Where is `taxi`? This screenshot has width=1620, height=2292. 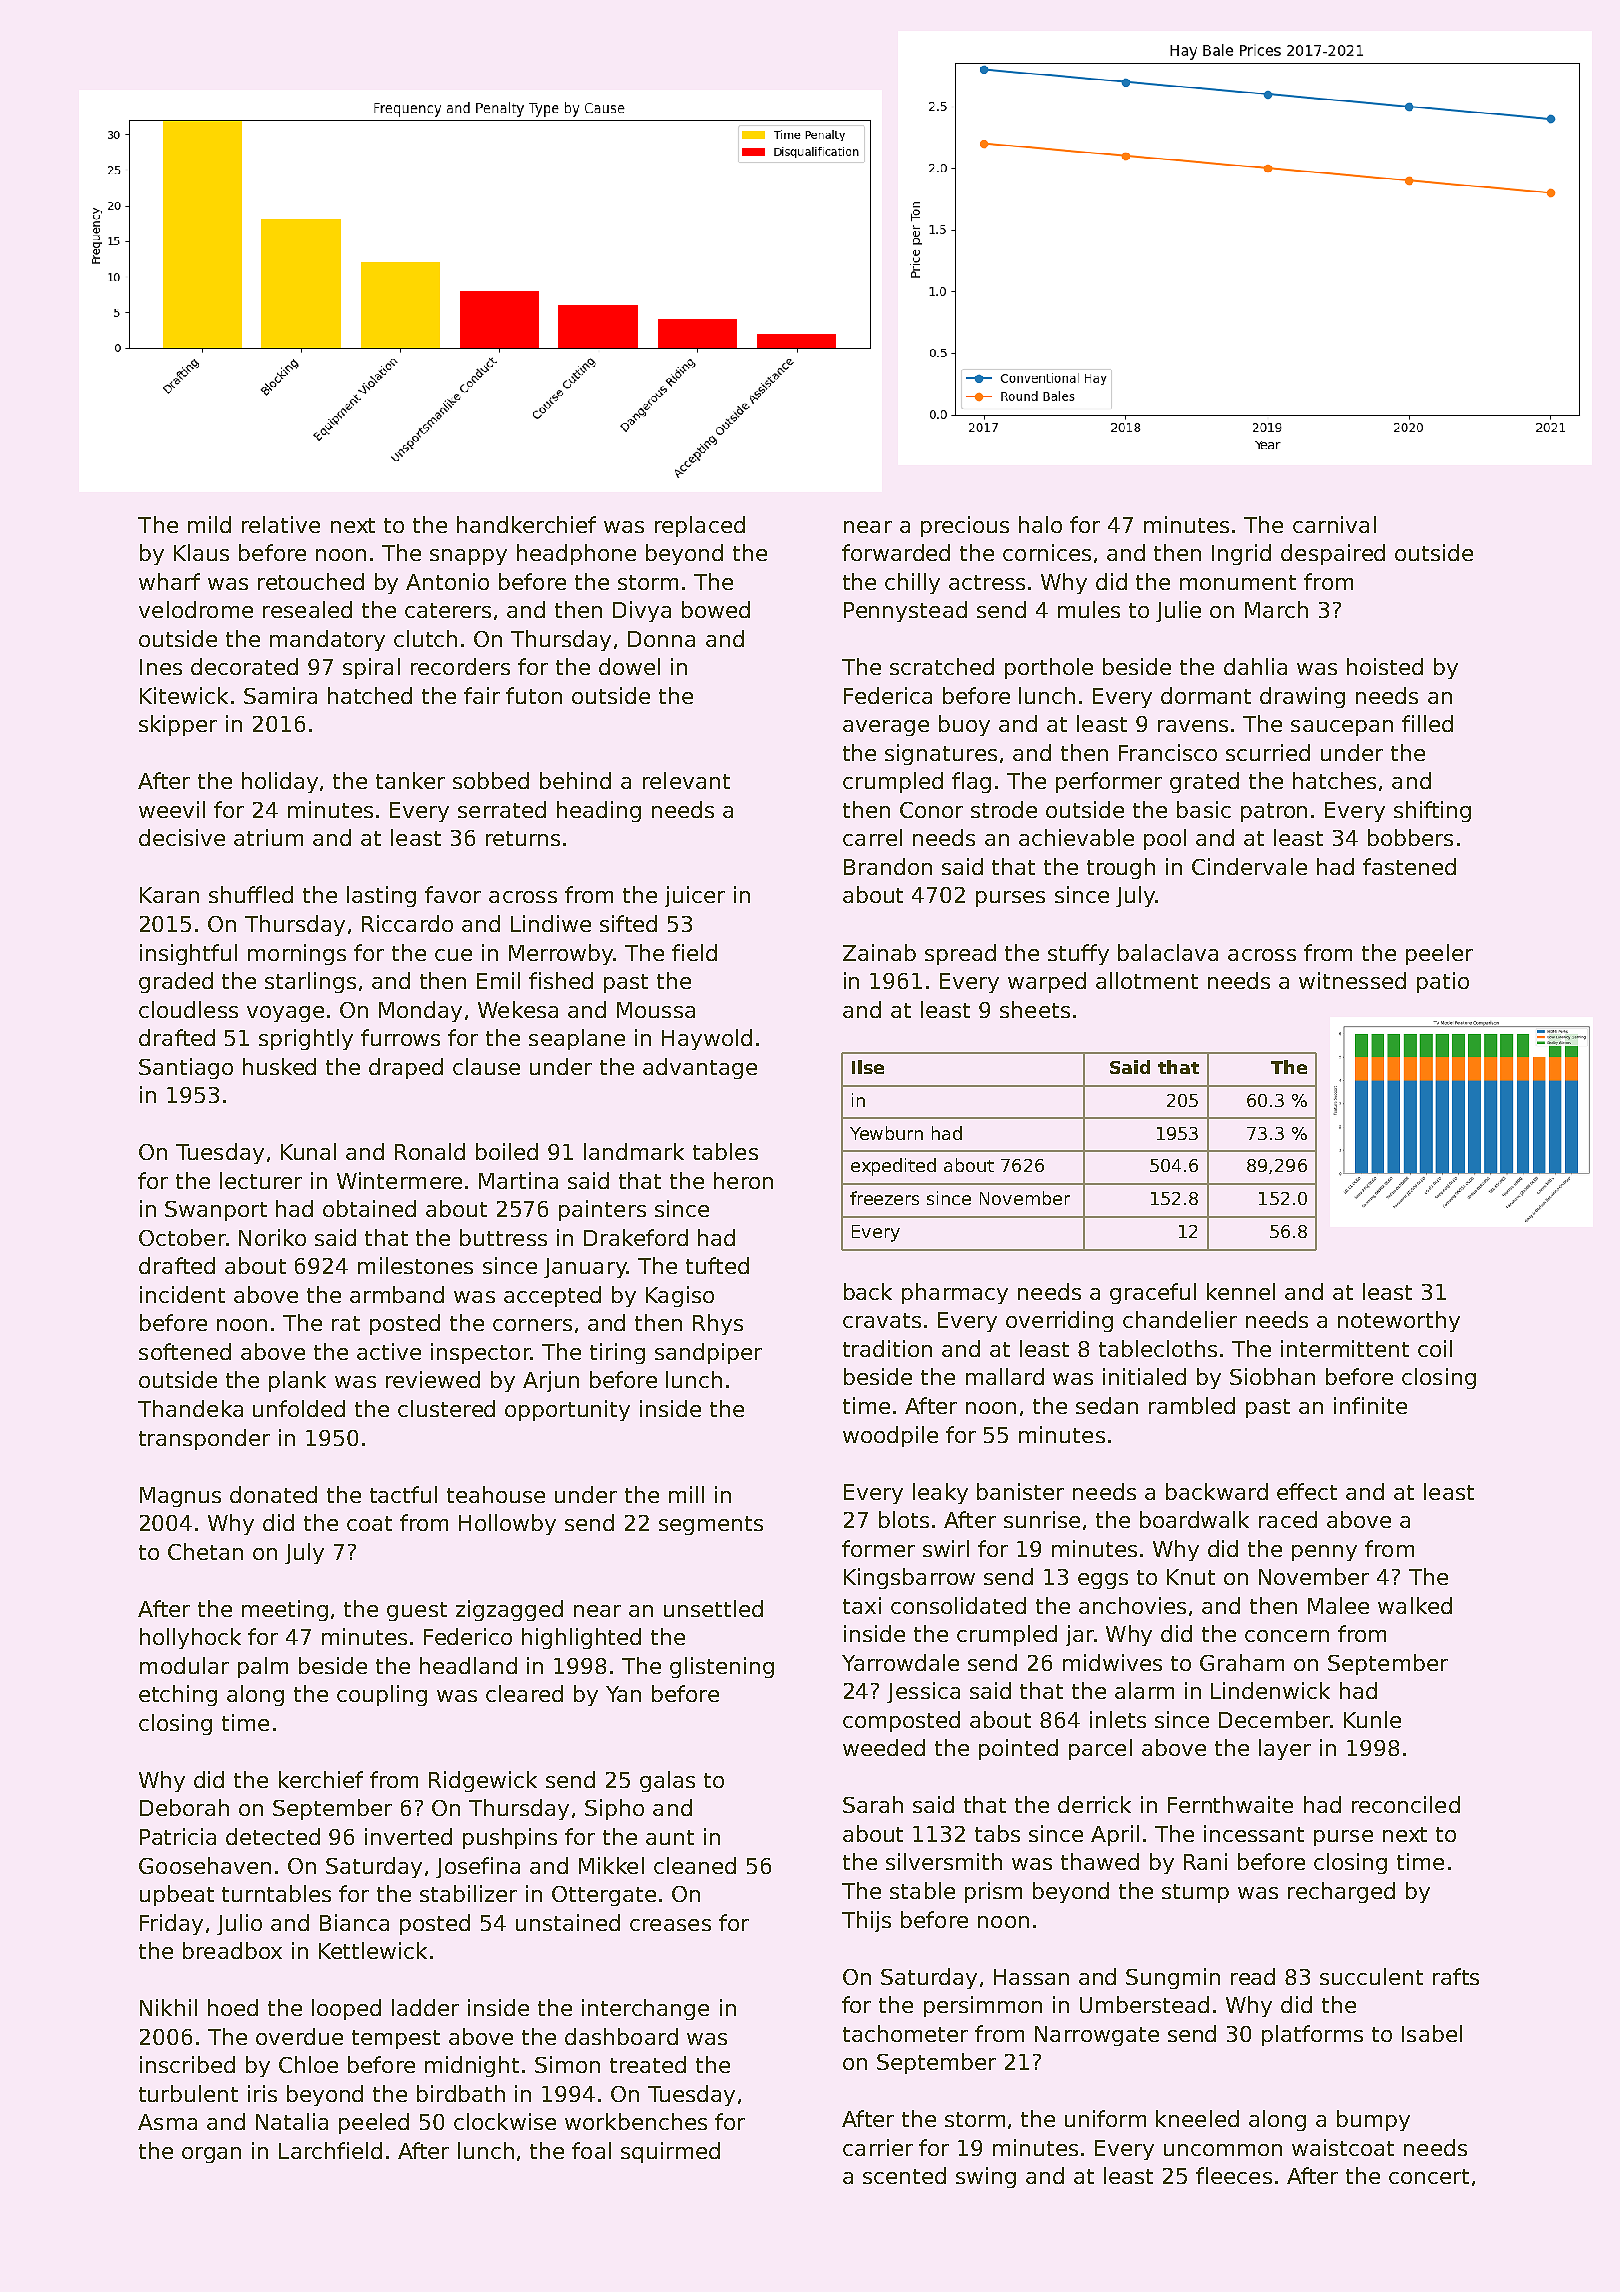 taxi is located at coordinates (862, 1605).
